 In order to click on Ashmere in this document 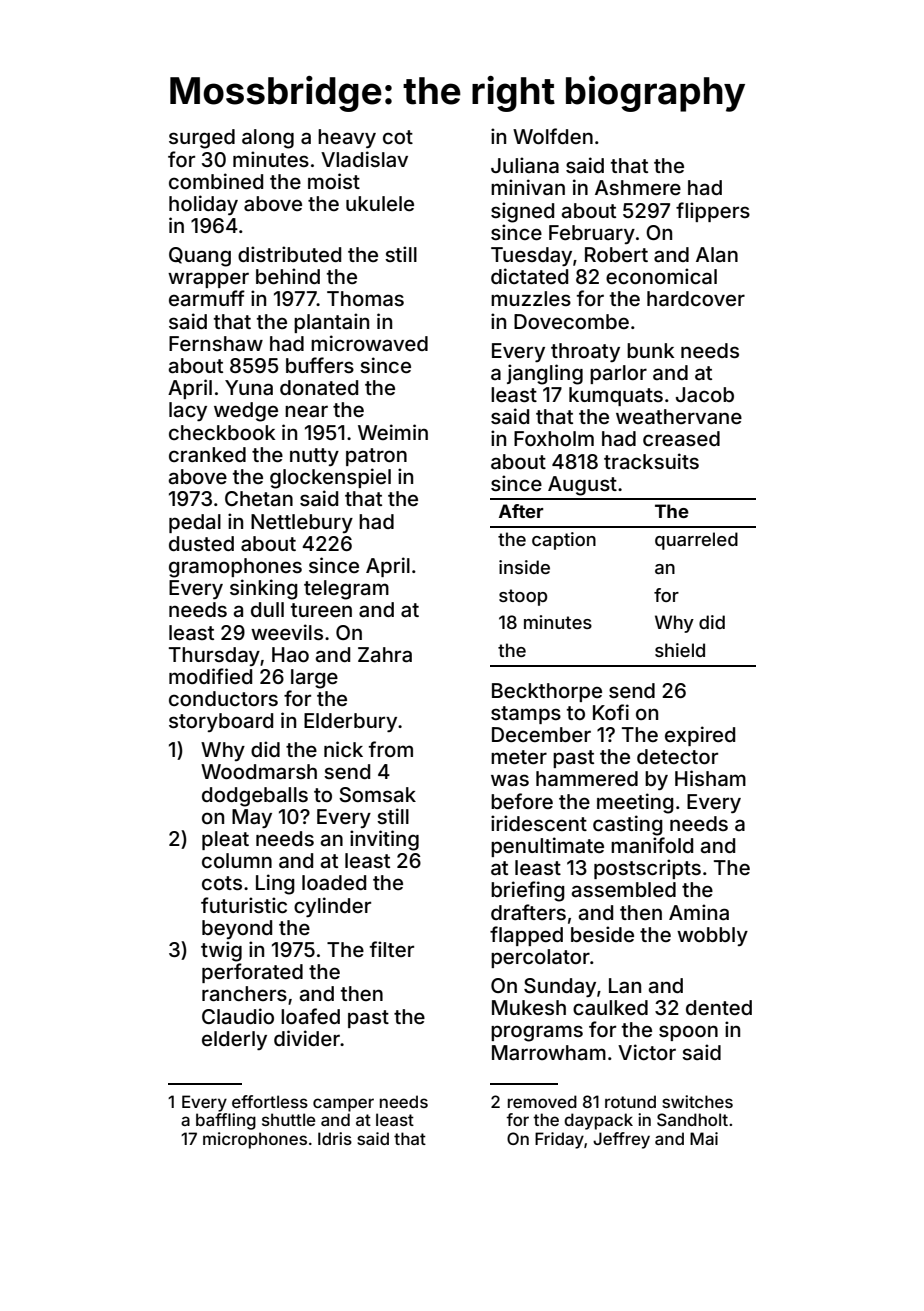, I will do `click(638, 187)`.
